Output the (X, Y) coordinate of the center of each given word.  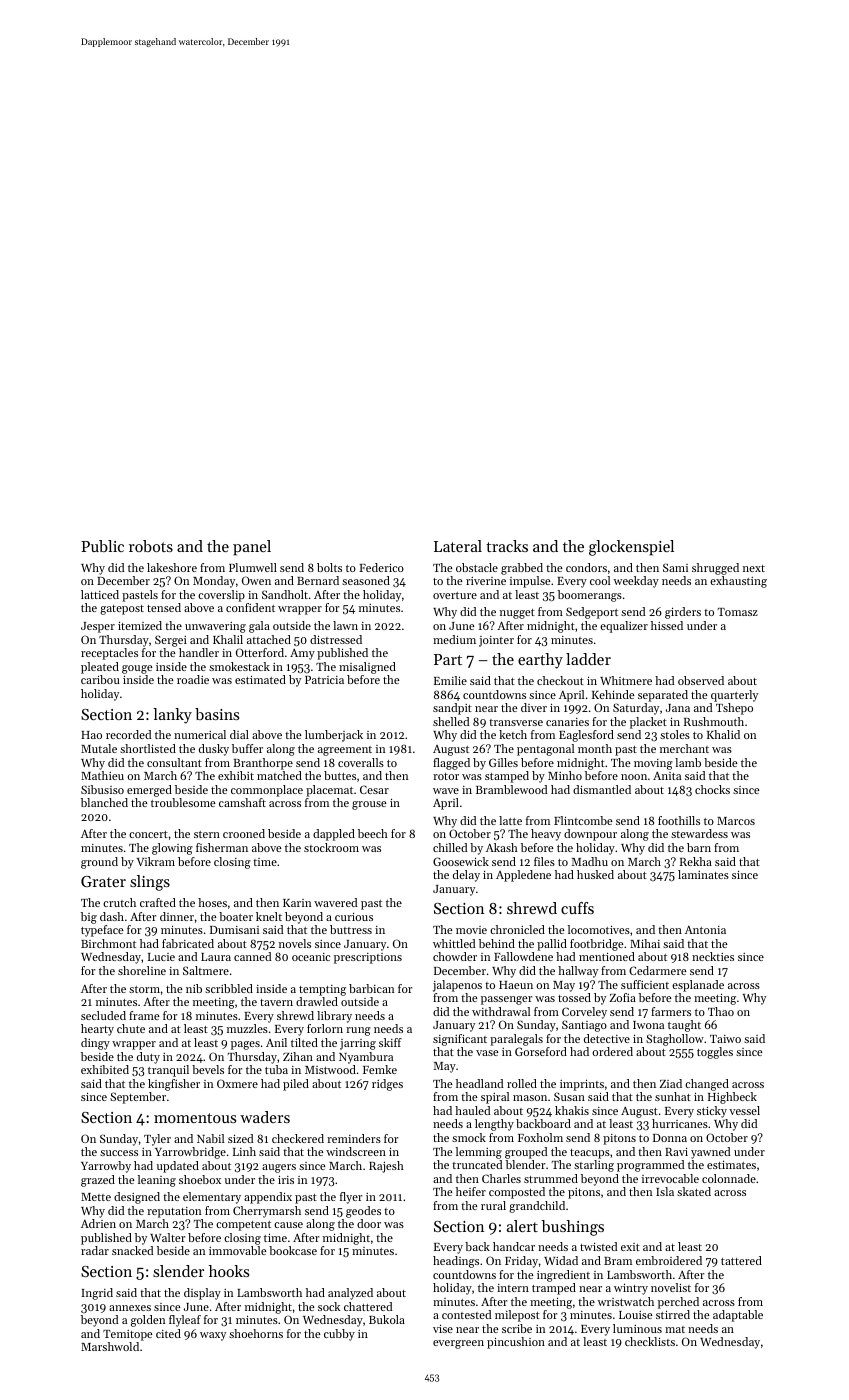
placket (648, 723)
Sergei (171, 641)
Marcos (736, 821)
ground (99, 863)
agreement (345, 751)
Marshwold (110, 1346)
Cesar (374, 789)
